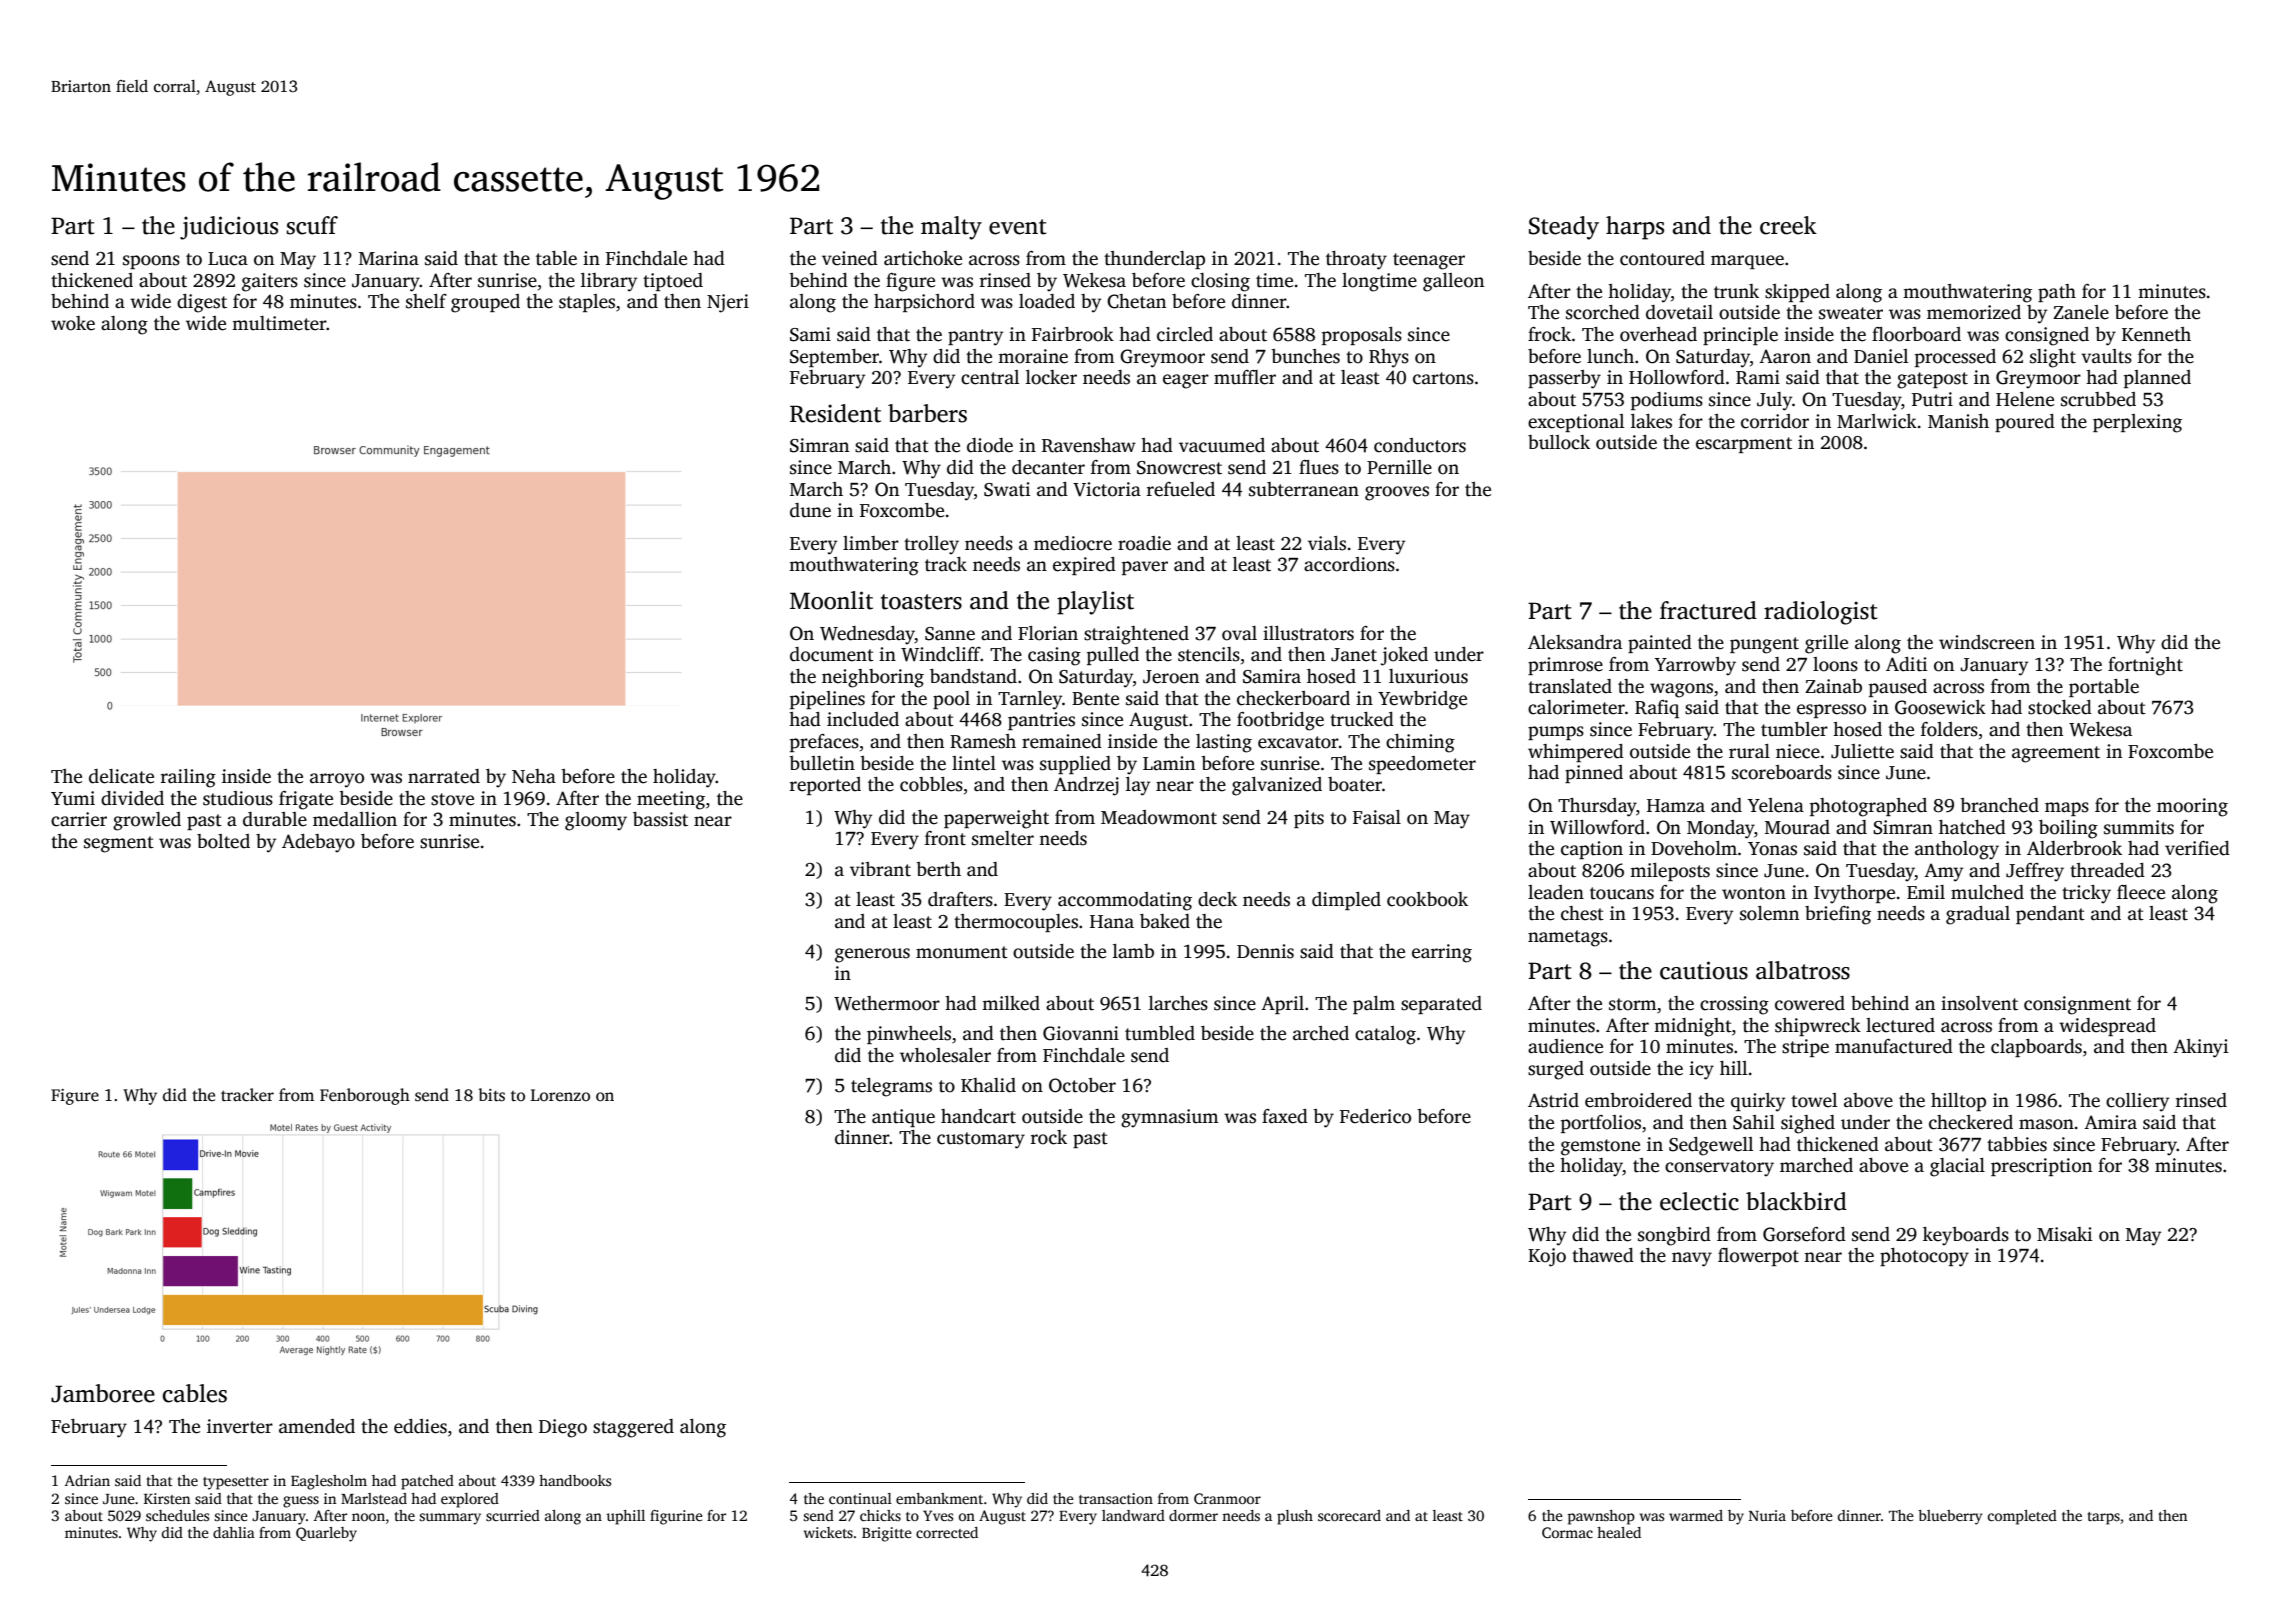  Describe the element at coordinates (1949, 729) in the screenshot. I see `folders` at that location.
